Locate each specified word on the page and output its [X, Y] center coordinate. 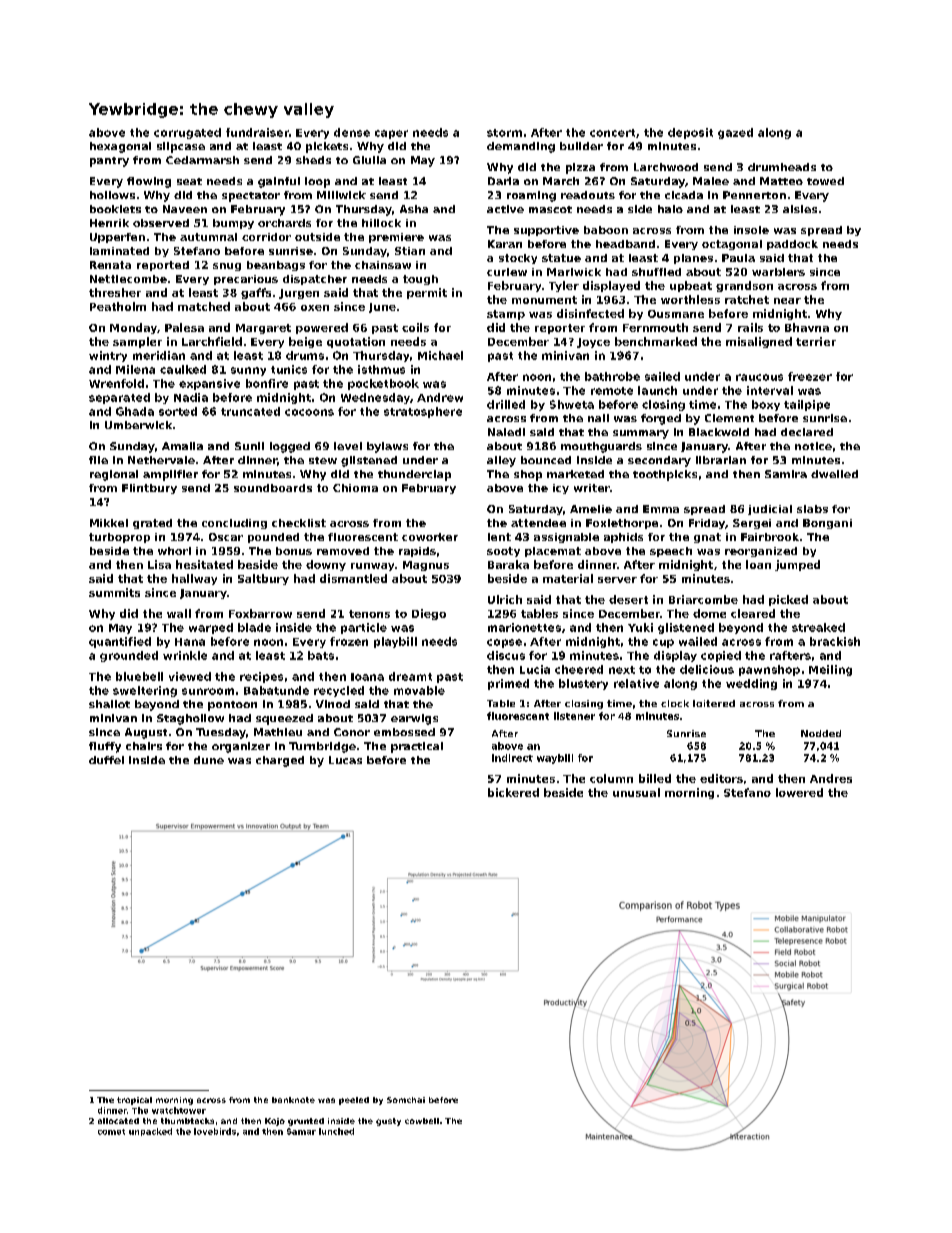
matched [204, 306]
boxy [766, 405]
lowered [799, 792]
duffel [106, 760]
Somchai [406, 1100]
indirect [512, 758]
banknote [293, 1100]
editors [721, 778]
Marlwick [574, 272]
